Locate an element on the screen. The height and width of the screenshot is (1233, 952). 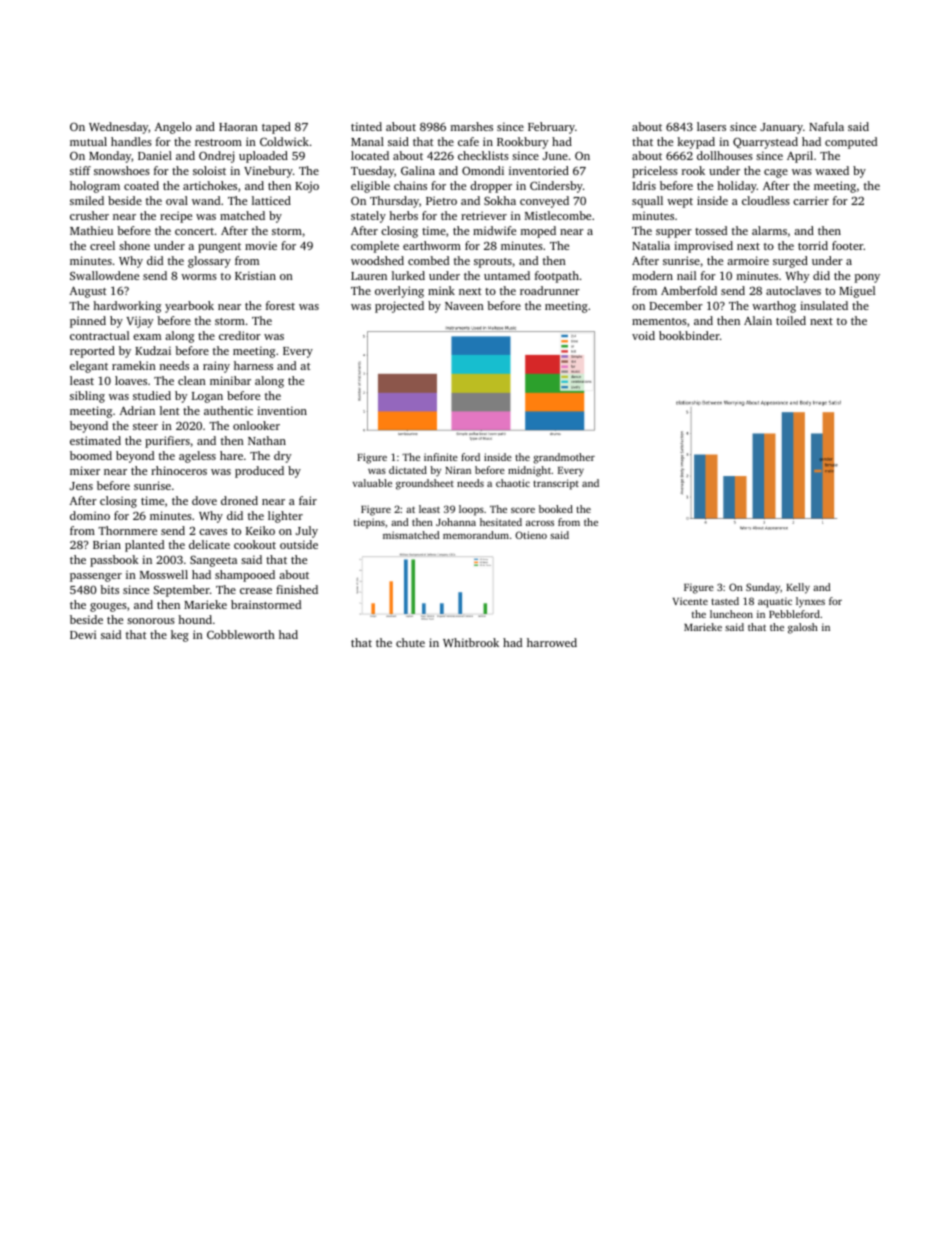
keg is located at coordinates (180, 636).
